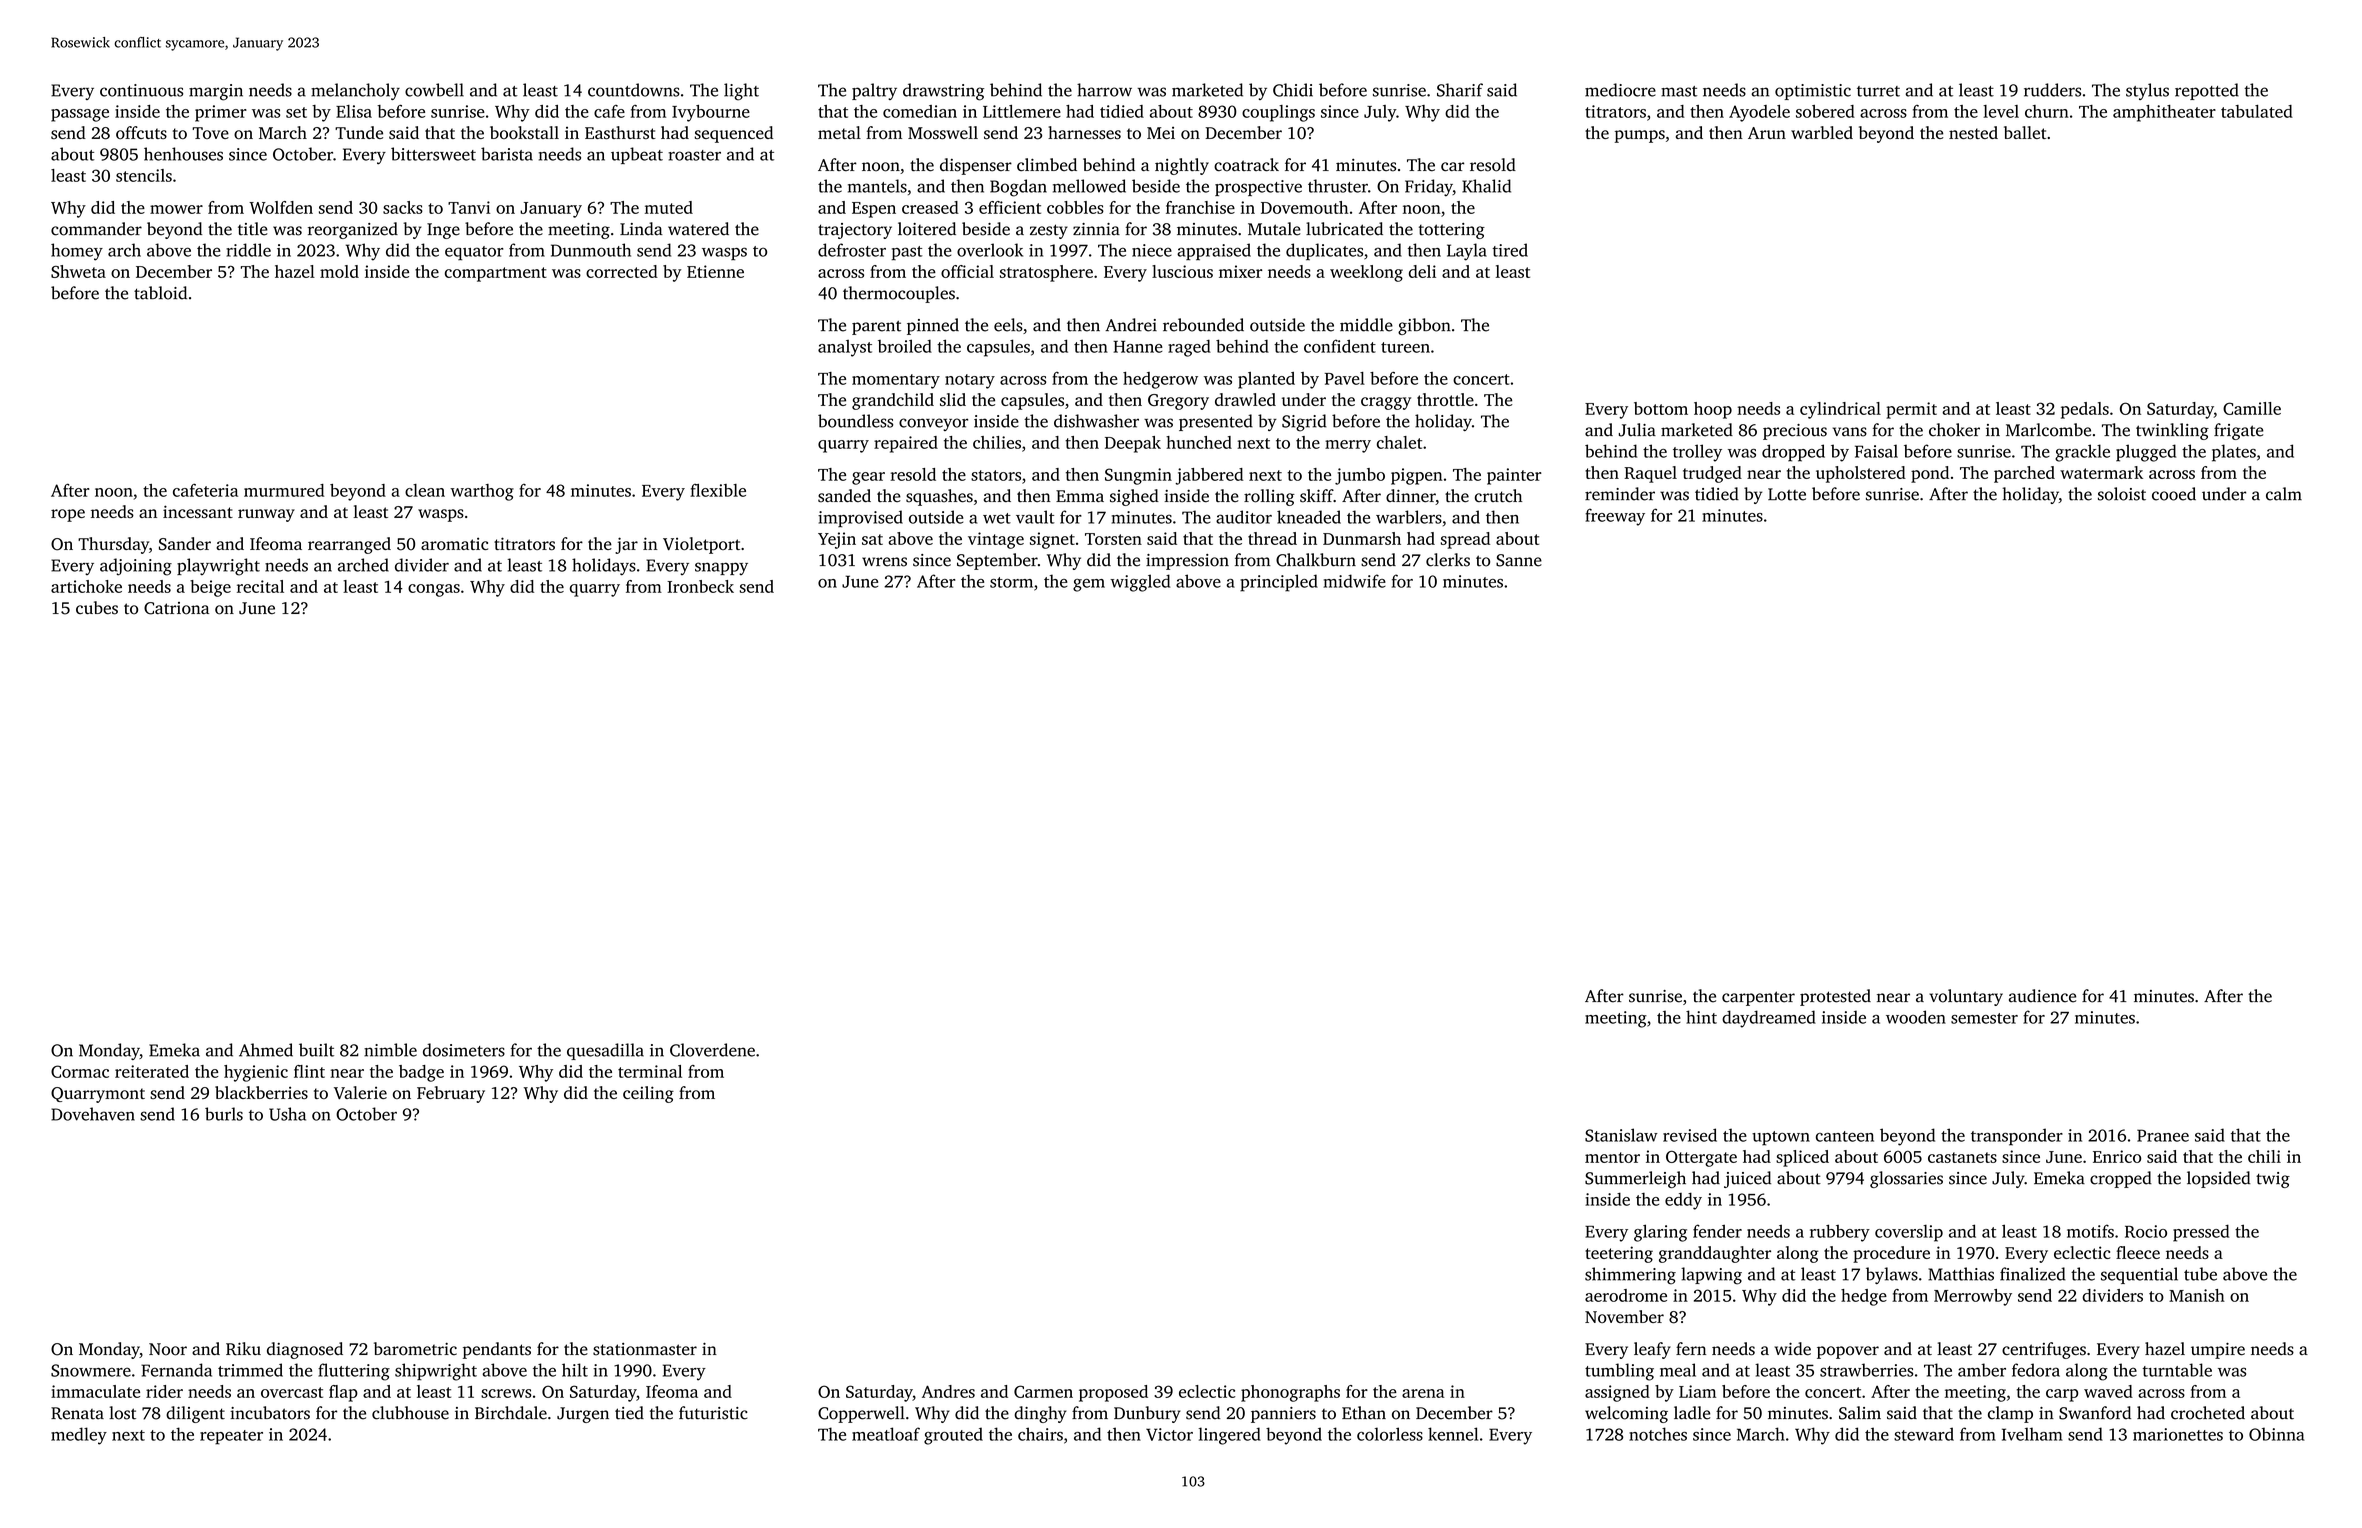 Image resolution: width=2362 pixels, height=1528 pixels. Describe the element at coordinates (176, 608) in the screenshot. I see `Catriona` at that location.
